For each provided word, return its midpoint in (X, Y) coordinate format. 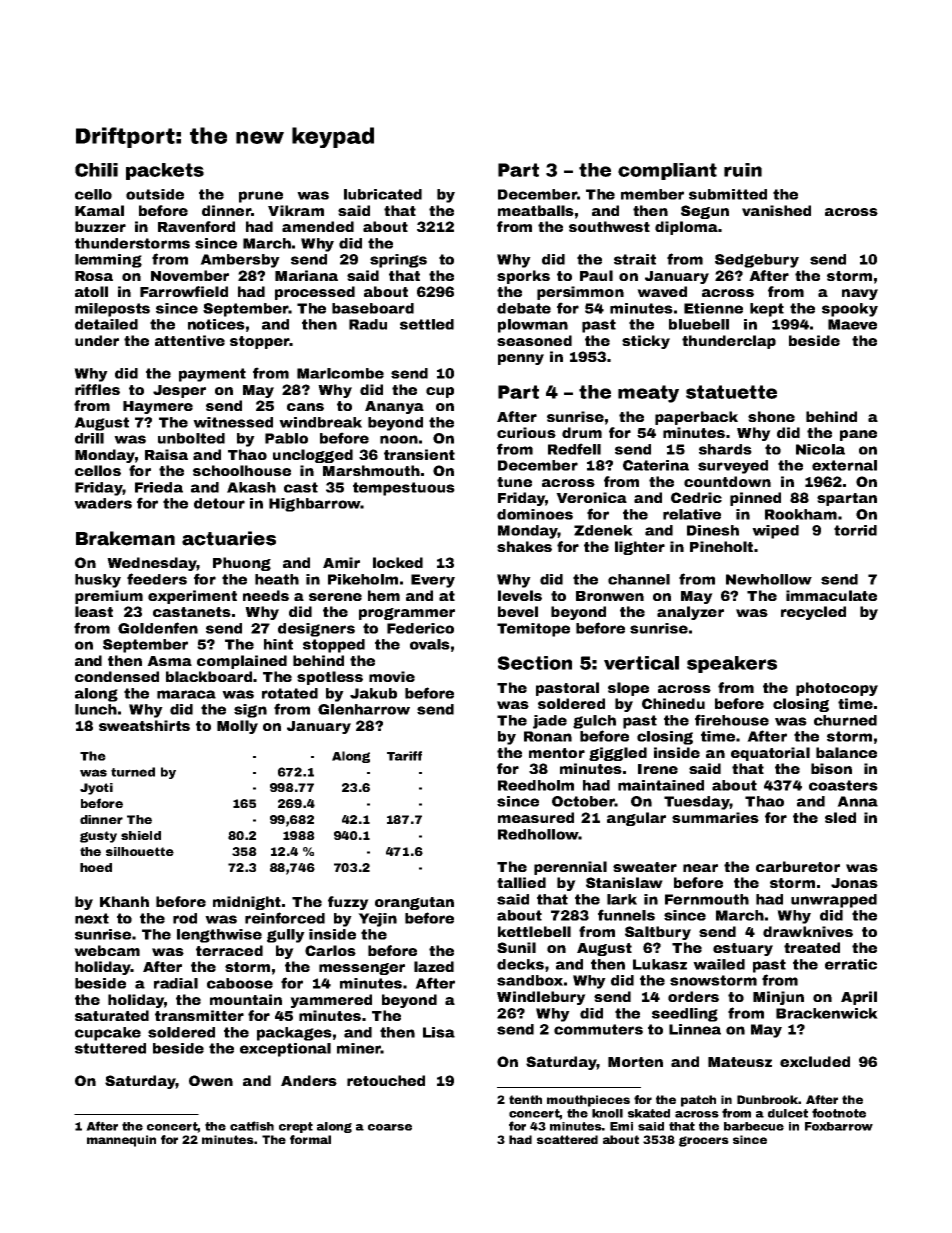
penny (521, 359)
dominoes (535, 514)
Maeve (852, 324)
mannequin (121, 1141)
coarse (390, 1127)
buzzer (100, 226)
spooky (850, 310)
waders (103, 503)
